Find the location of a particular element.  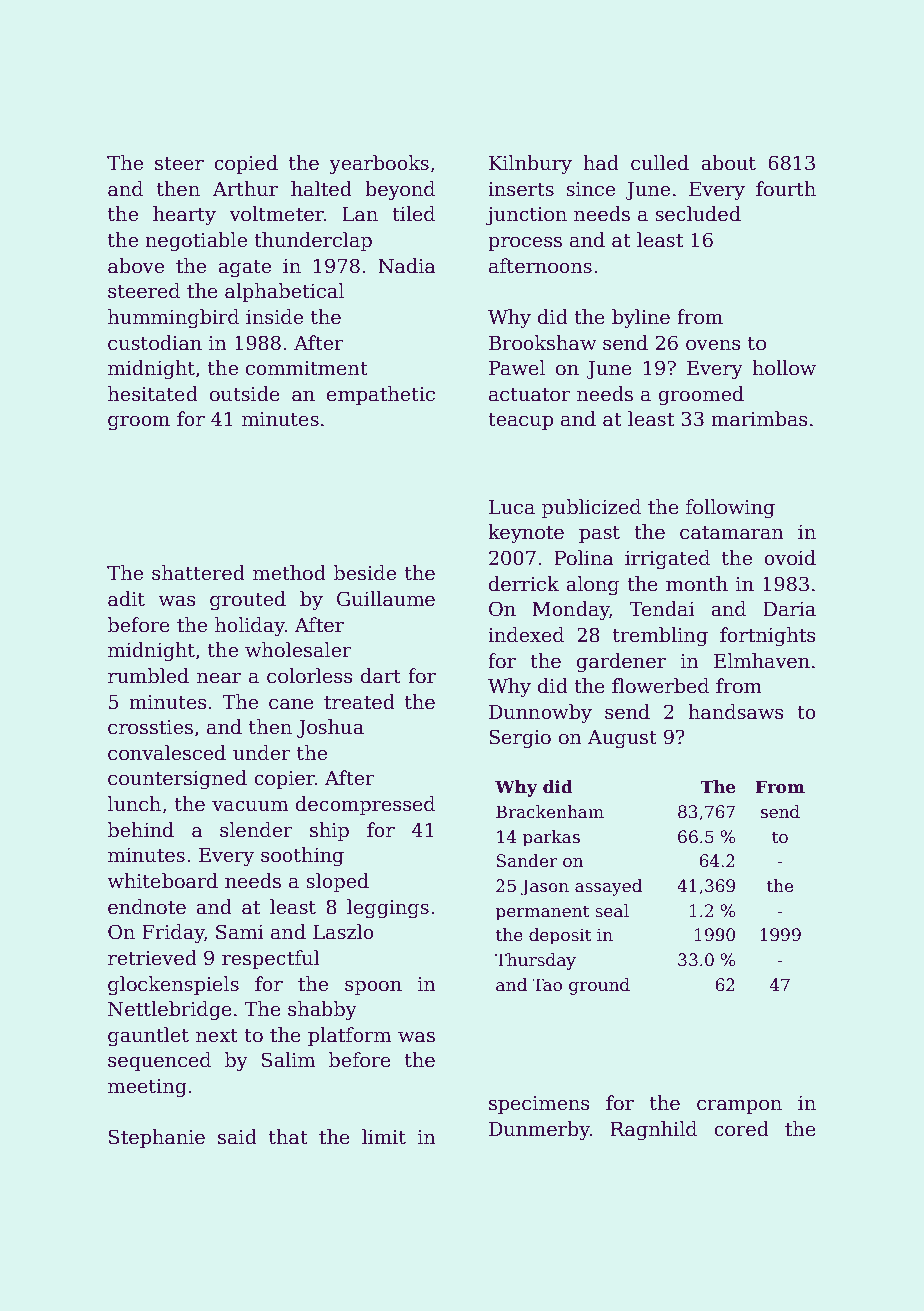

Luca is located at coordinates (512, 507).
